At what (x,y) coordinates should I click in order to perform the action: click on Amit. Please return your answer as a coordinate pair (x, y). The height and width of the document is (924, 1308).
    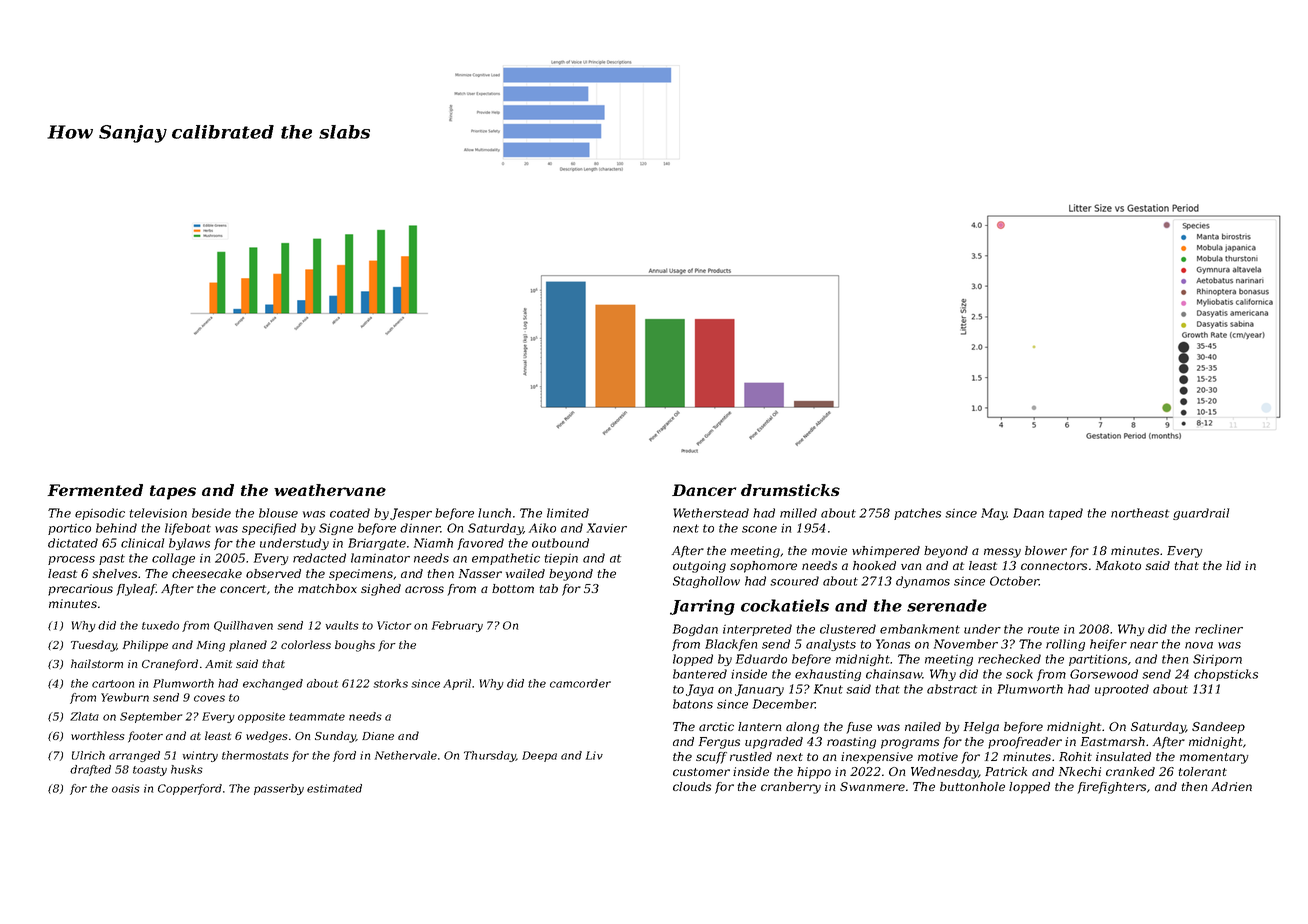
    Looking at the image, I should click on (218, 664).
